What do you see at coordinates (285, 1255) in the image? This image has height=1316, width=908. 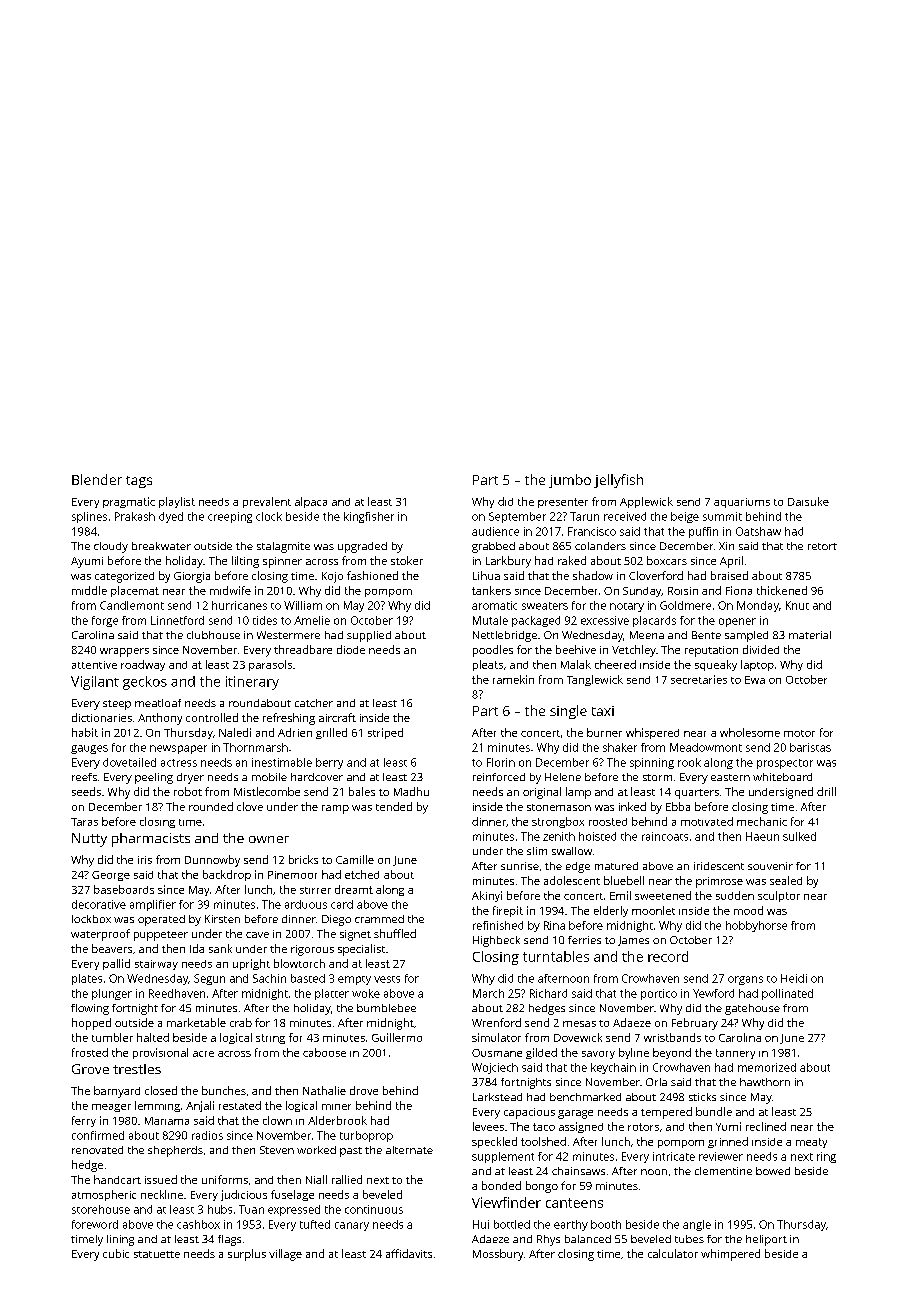 I see `village` at bounding box center [285, 1255].
